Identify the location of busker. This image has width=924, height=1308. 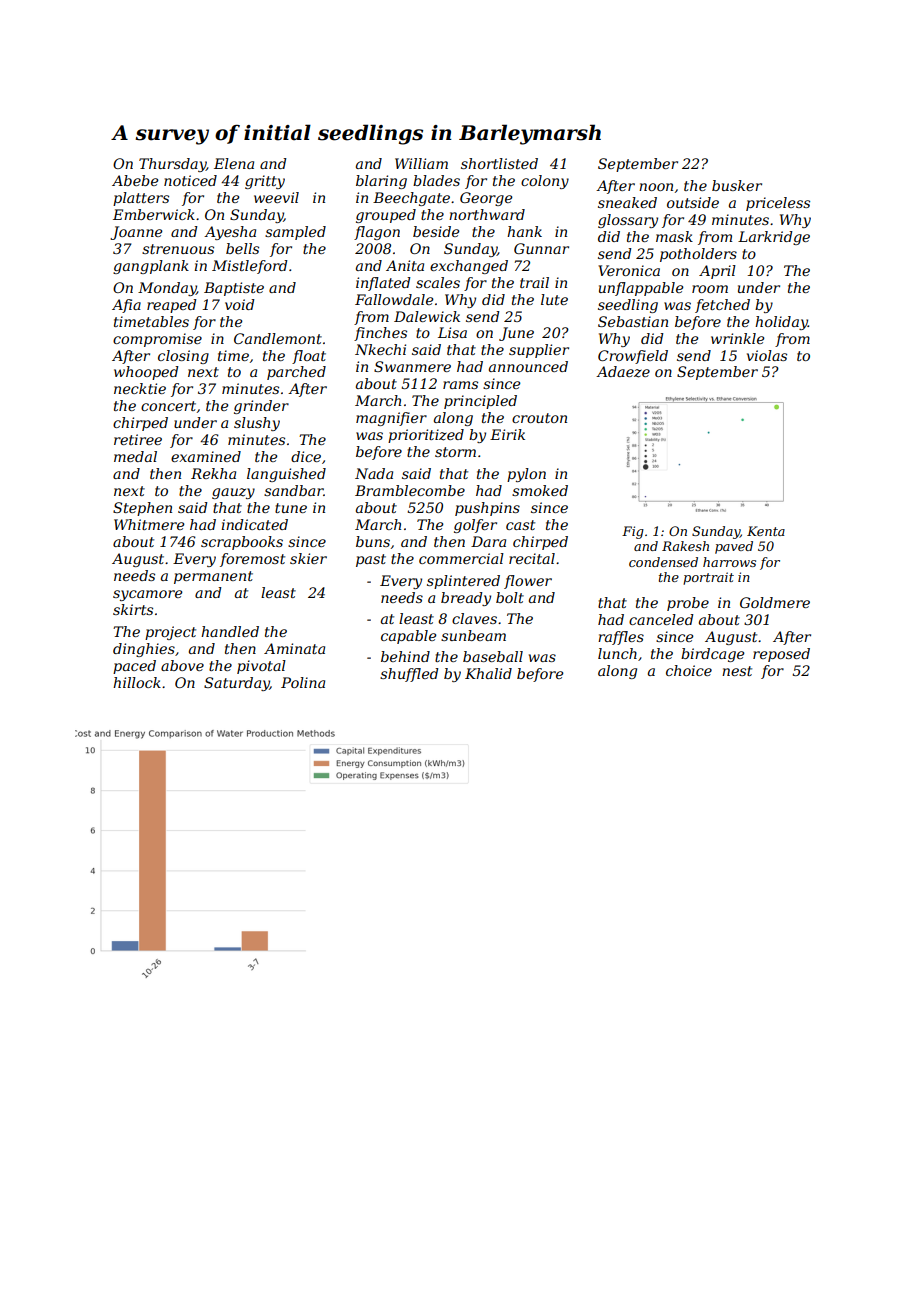
(737, 185).
